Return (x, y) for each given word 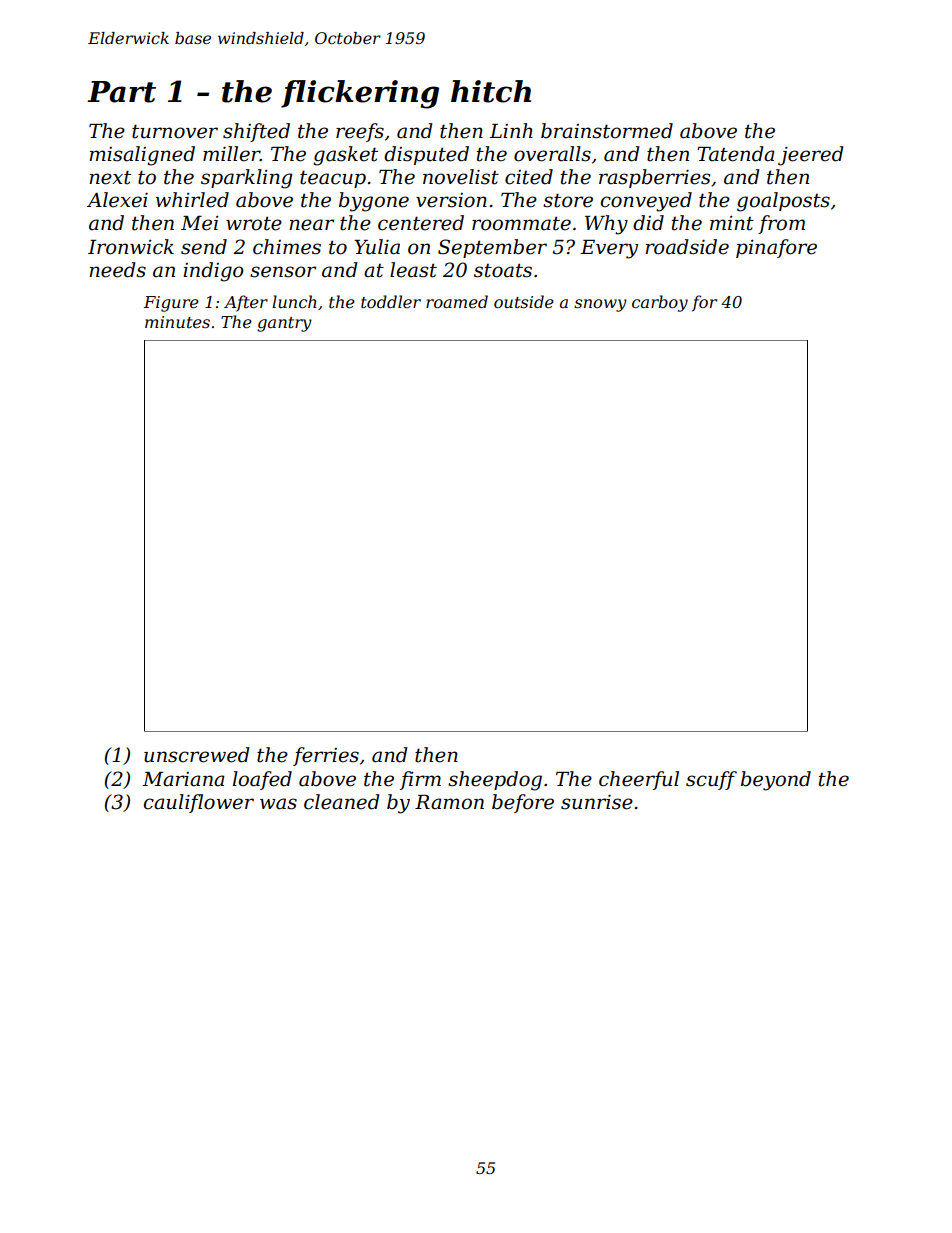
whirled (192, 200)
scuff (711, 780)
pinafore (776, 248)
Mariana (183, 779)
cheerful (639, 780)
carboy (660, 303)
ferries (326, 756)
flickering (360, 94)
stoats (503, 271)
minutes (177, 322)
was (278, 804)
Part (121, 92)
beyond (776, 781)
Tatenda (736, 154)
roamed (457, 301)
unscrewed (197, 755)
